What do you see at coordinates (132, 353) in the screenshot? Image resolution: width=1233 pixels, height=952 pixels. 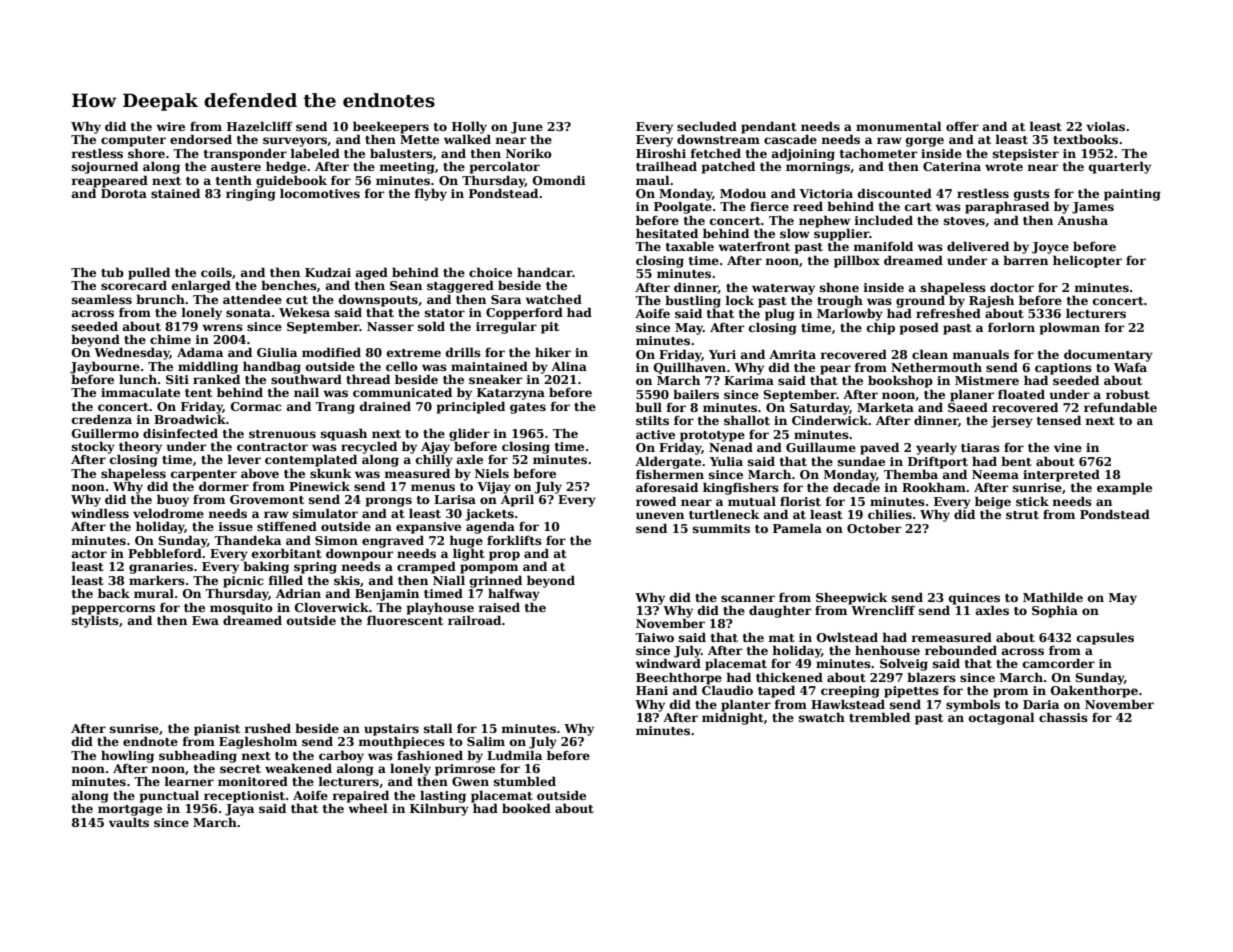 I see `Wednesday` at bounding box center [132, 353].
